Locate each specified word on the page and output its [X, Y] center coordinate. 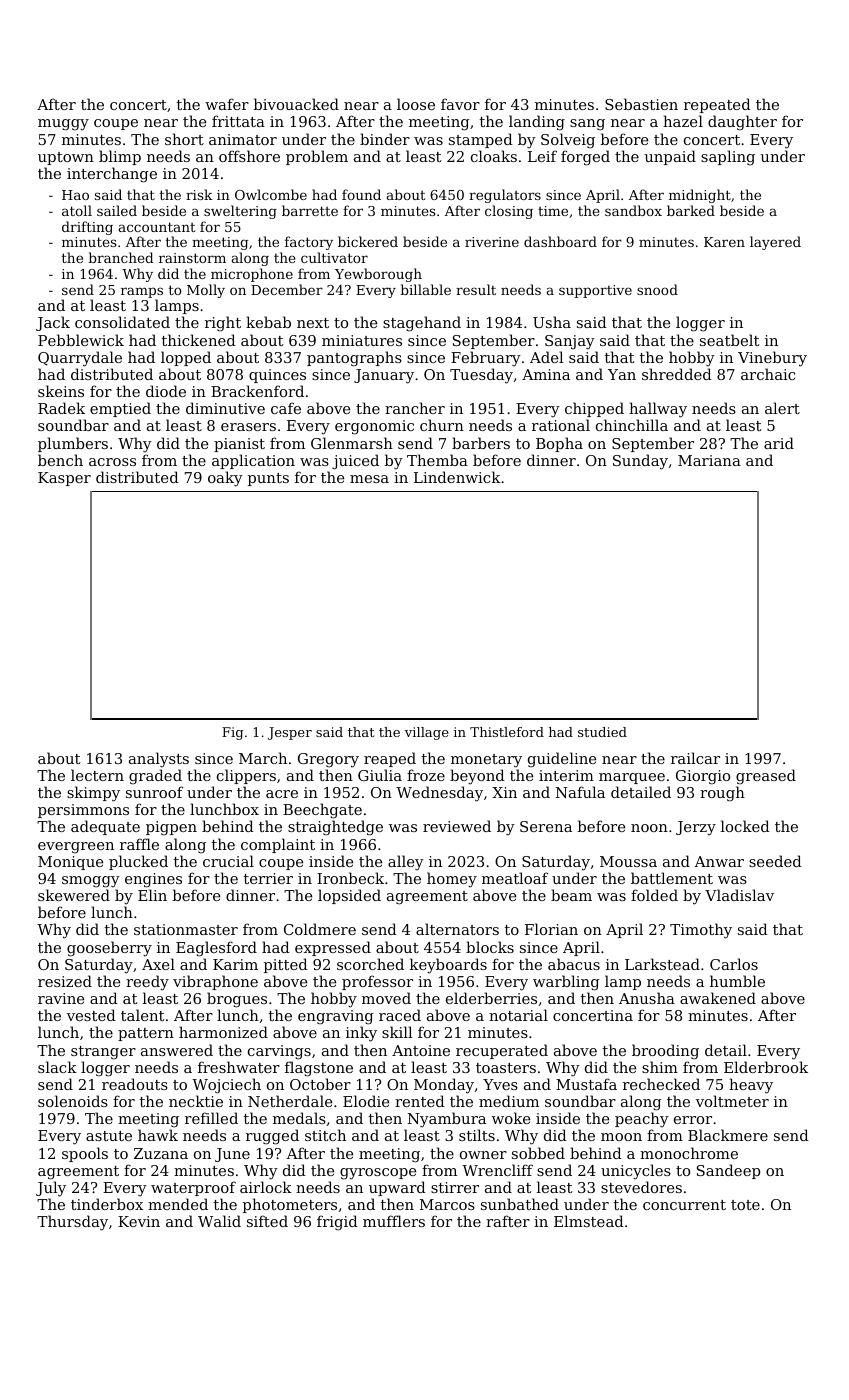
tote [745, 1205]
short [184, 139]
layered [775, 243]
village [427, 733]
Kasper [64, 479]
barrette [310, 210]
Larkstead [662, 964]
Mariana [709, 460]
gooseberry [109, 949]
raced [400, 1015]
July [51, 1189]
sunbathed [520, 1204]
